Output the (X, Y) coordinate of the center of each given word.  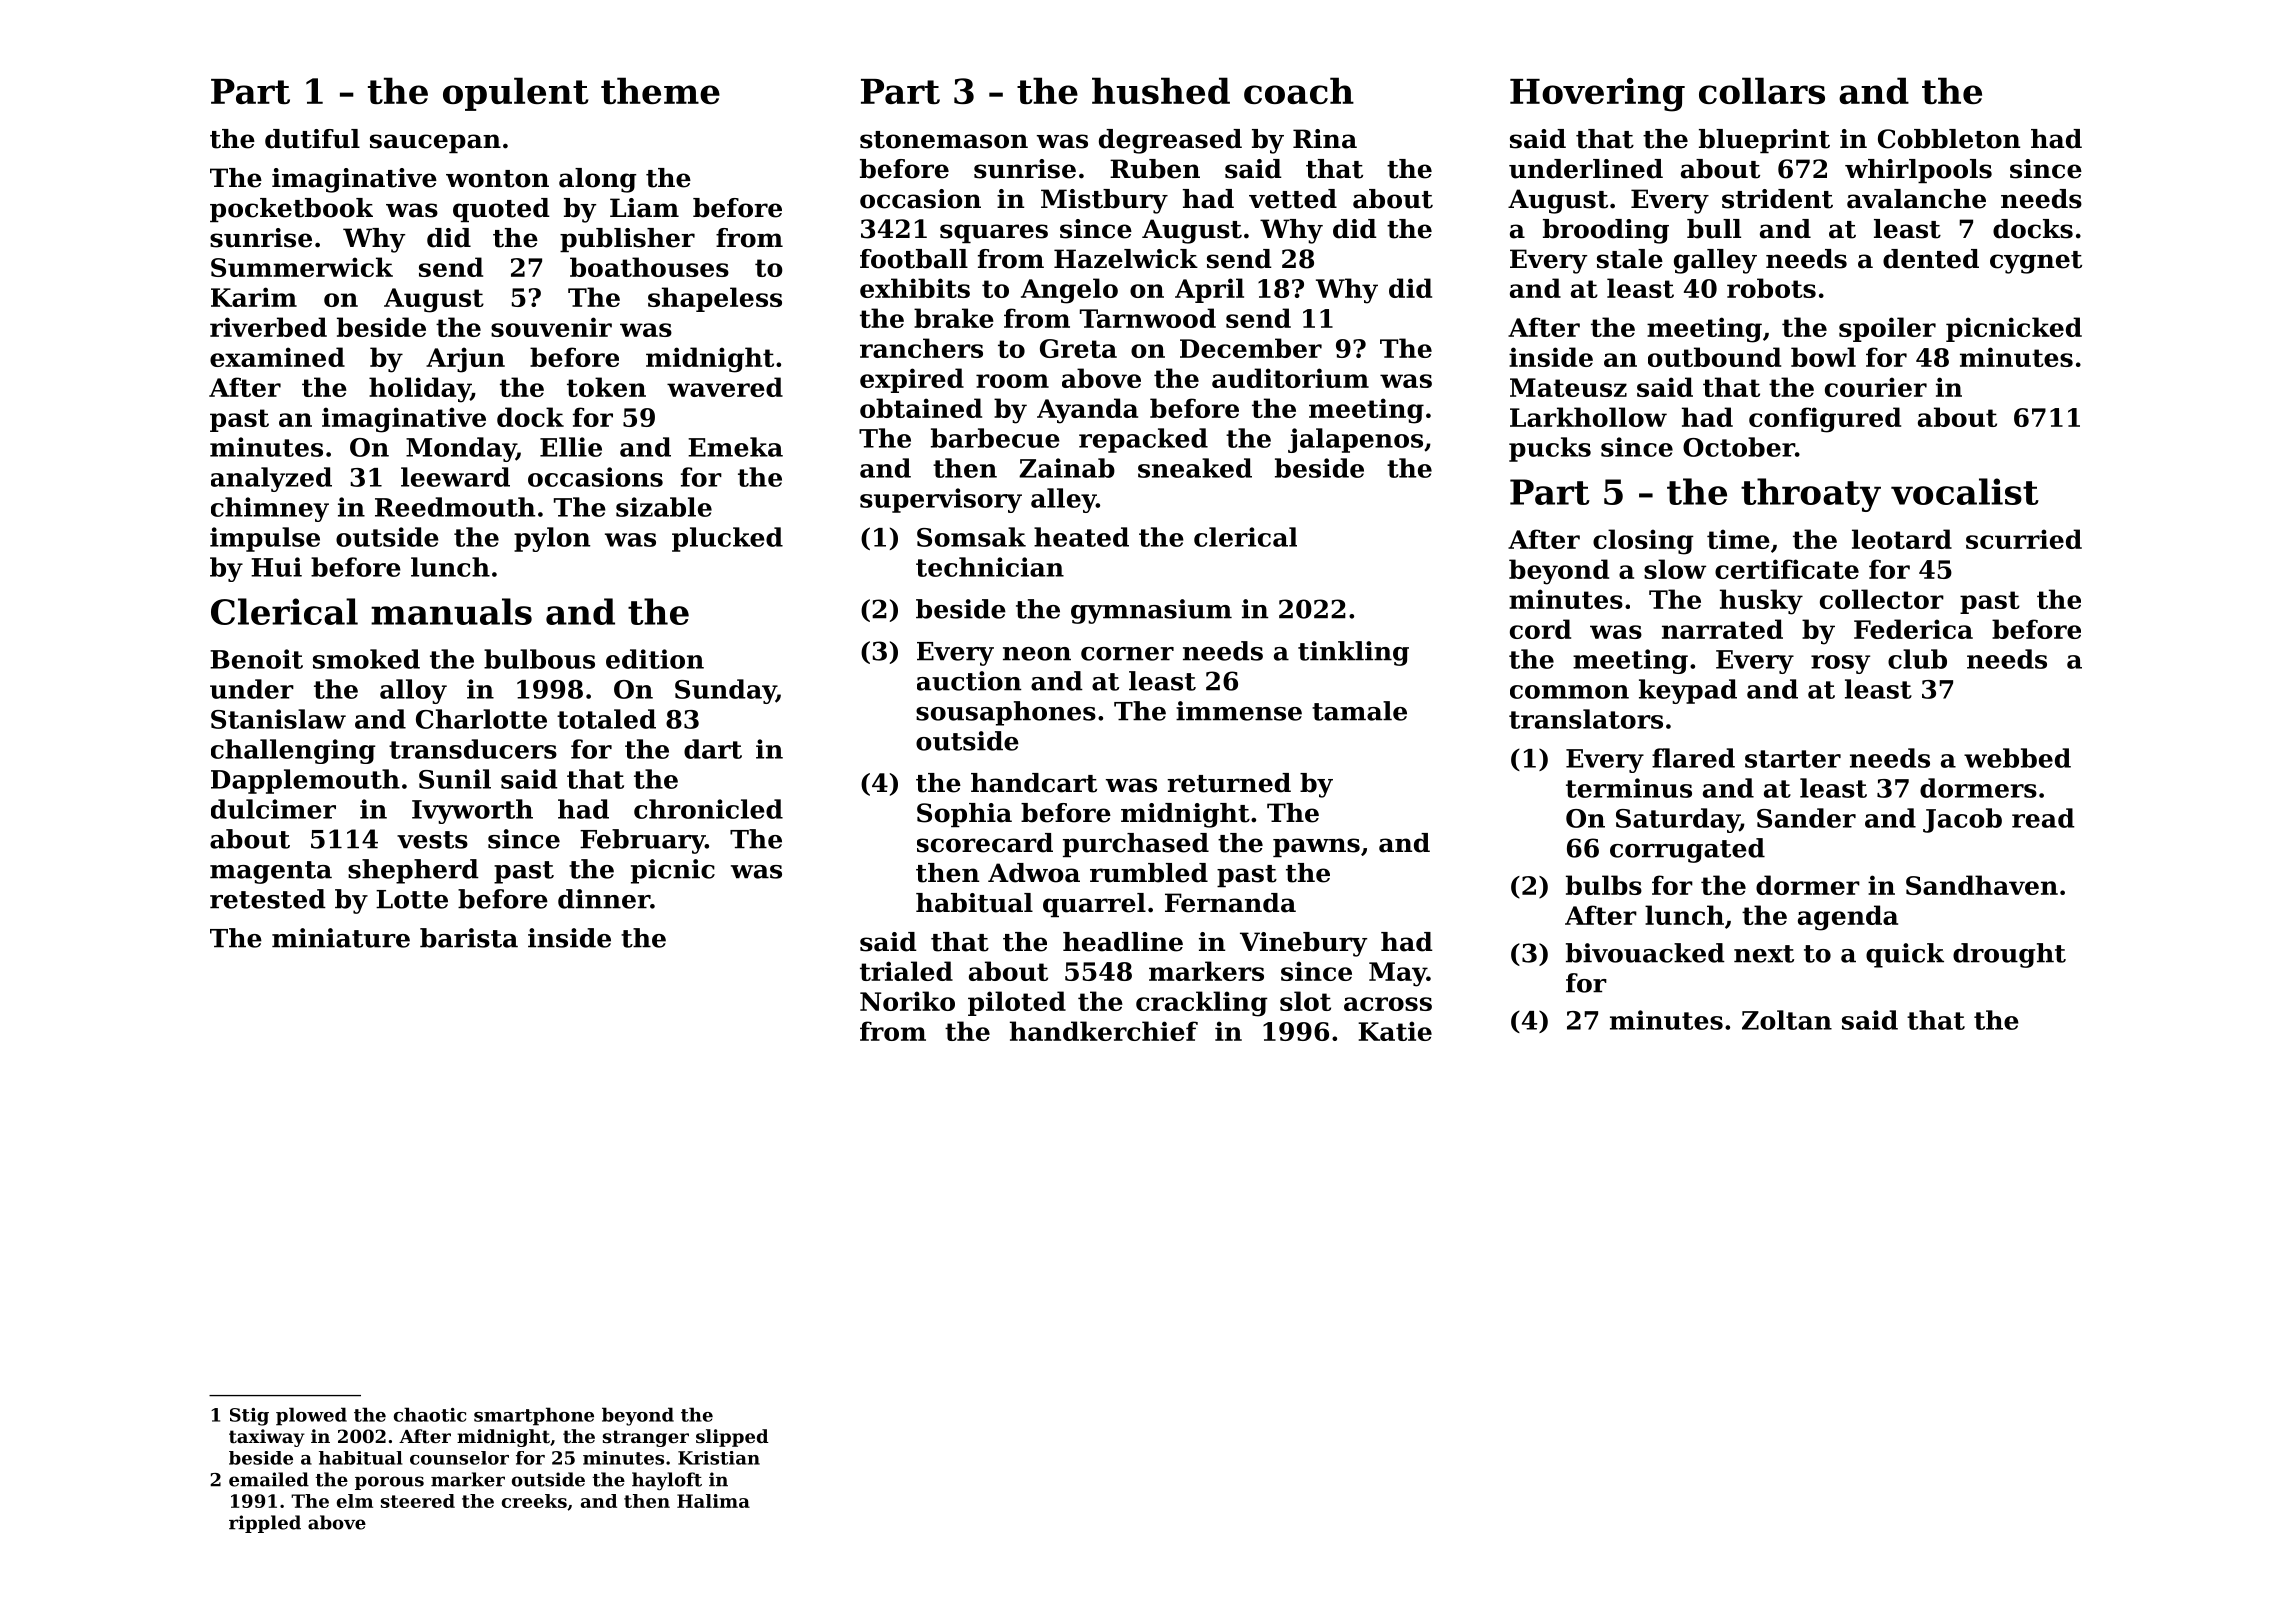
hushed (1161, 90)
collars (1762, 90)
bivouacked (1645, 953)
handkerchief (1104, 1031)
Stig (249, 1417)
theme (660, 90)
